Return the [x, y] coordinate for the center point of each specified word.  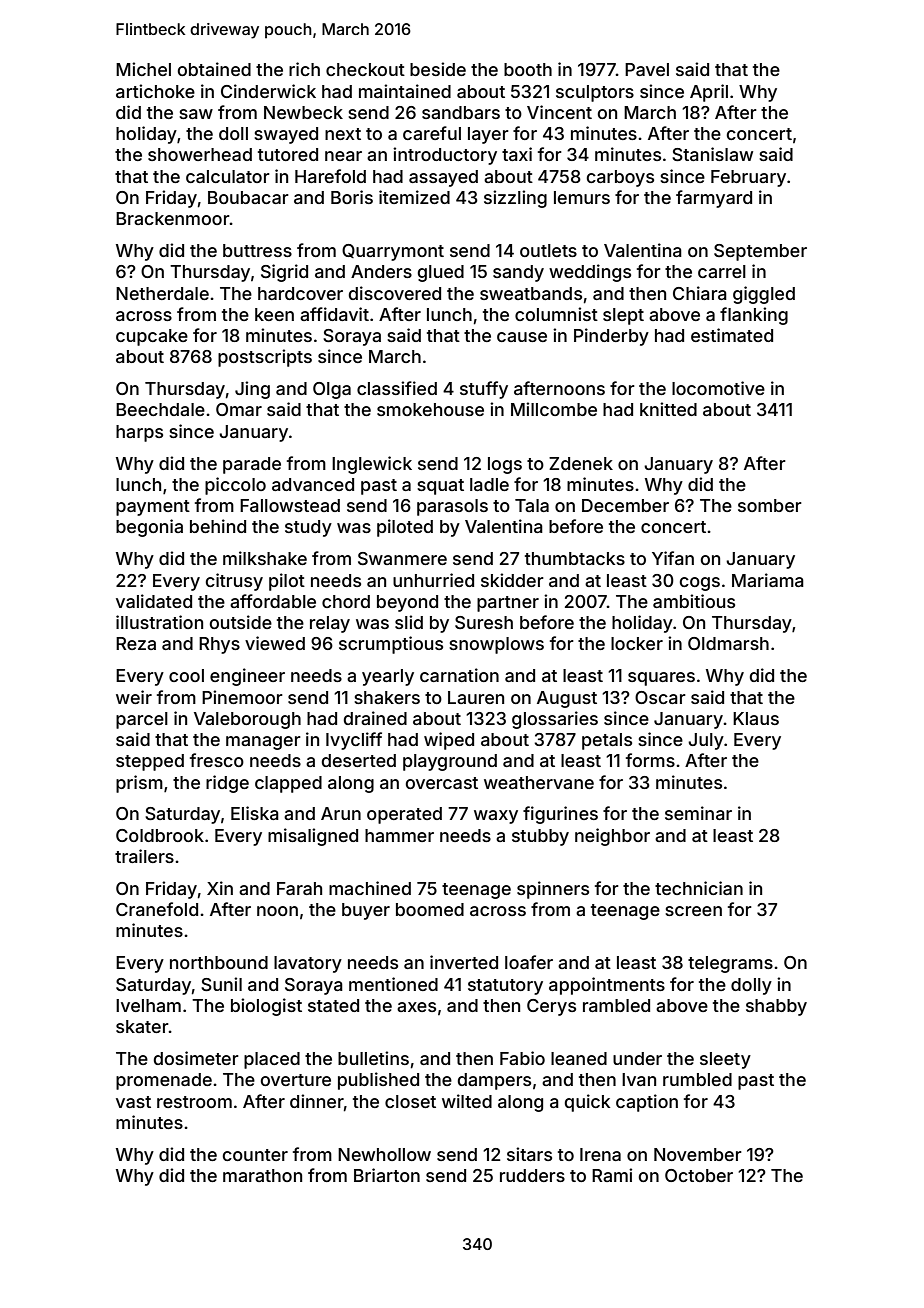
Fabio [522, 1058]
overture [296, 1080]
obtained [214, 69]
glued [441, 273]
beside [438, 69]
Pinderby [611, 337]
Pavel [647, 69]
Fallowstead [290, 505]
